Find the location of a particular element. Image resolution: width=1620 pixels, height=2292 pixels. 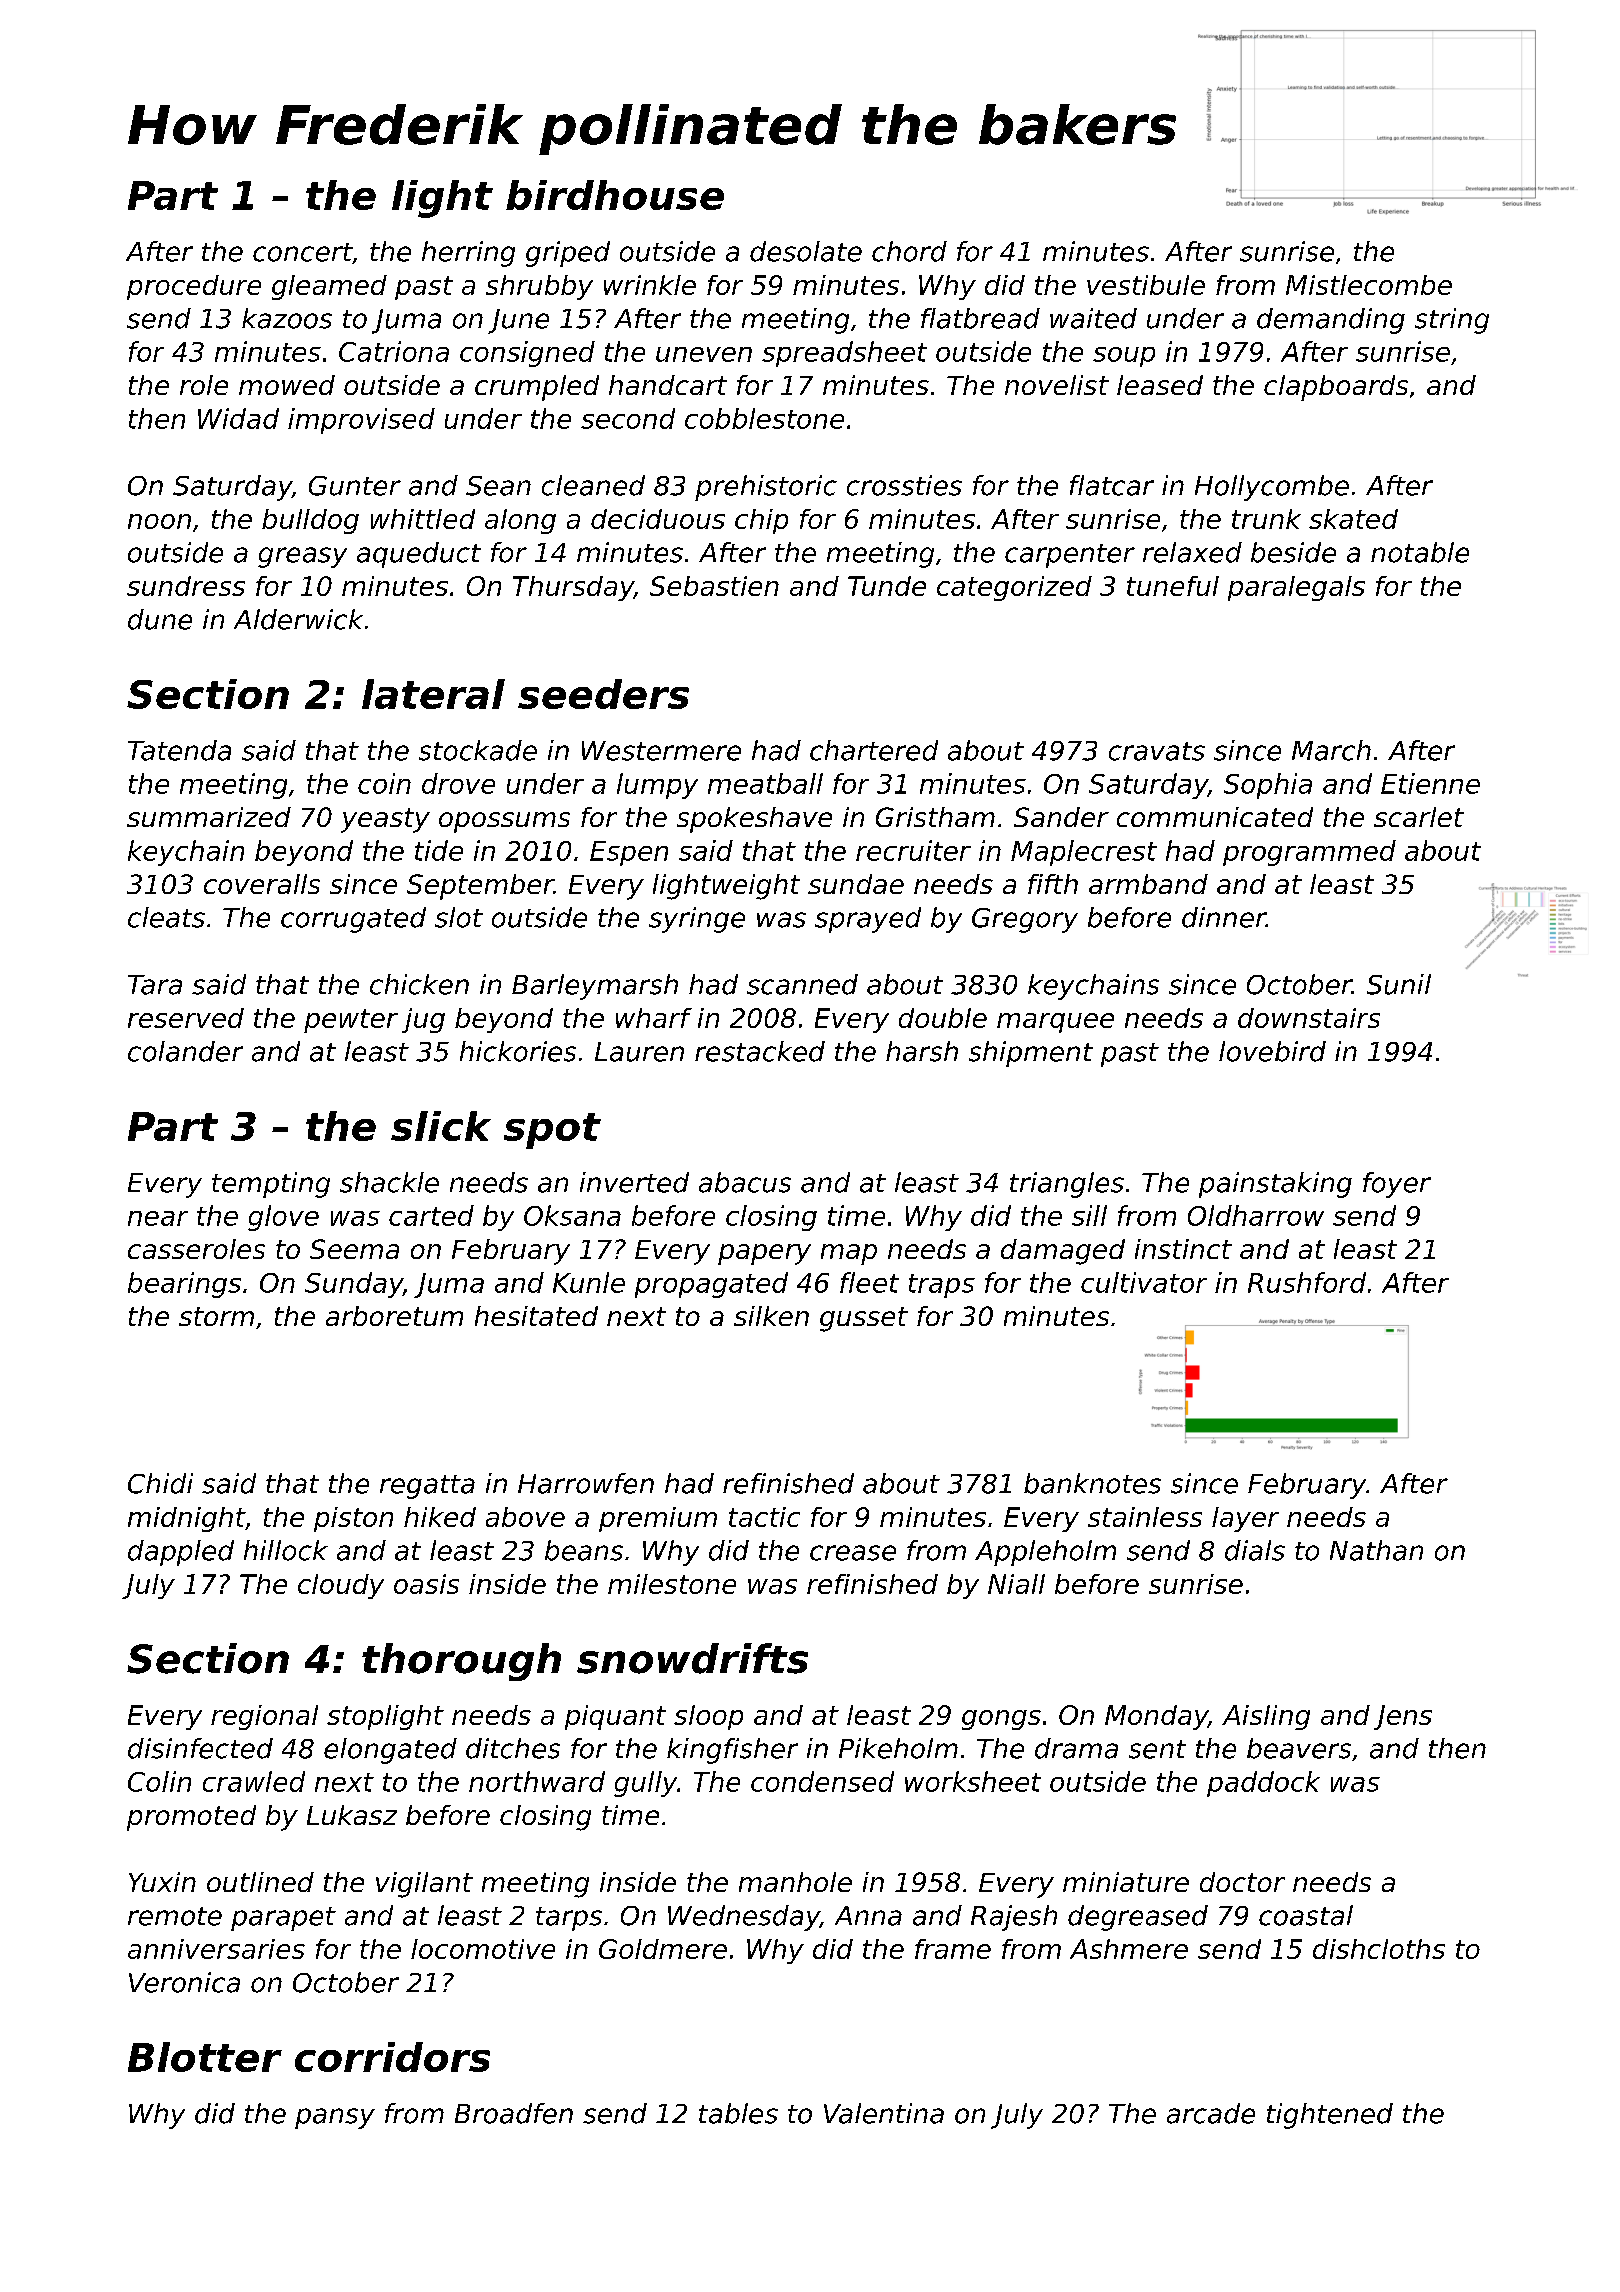

clapboards is located at coordinates (1336, 388).
